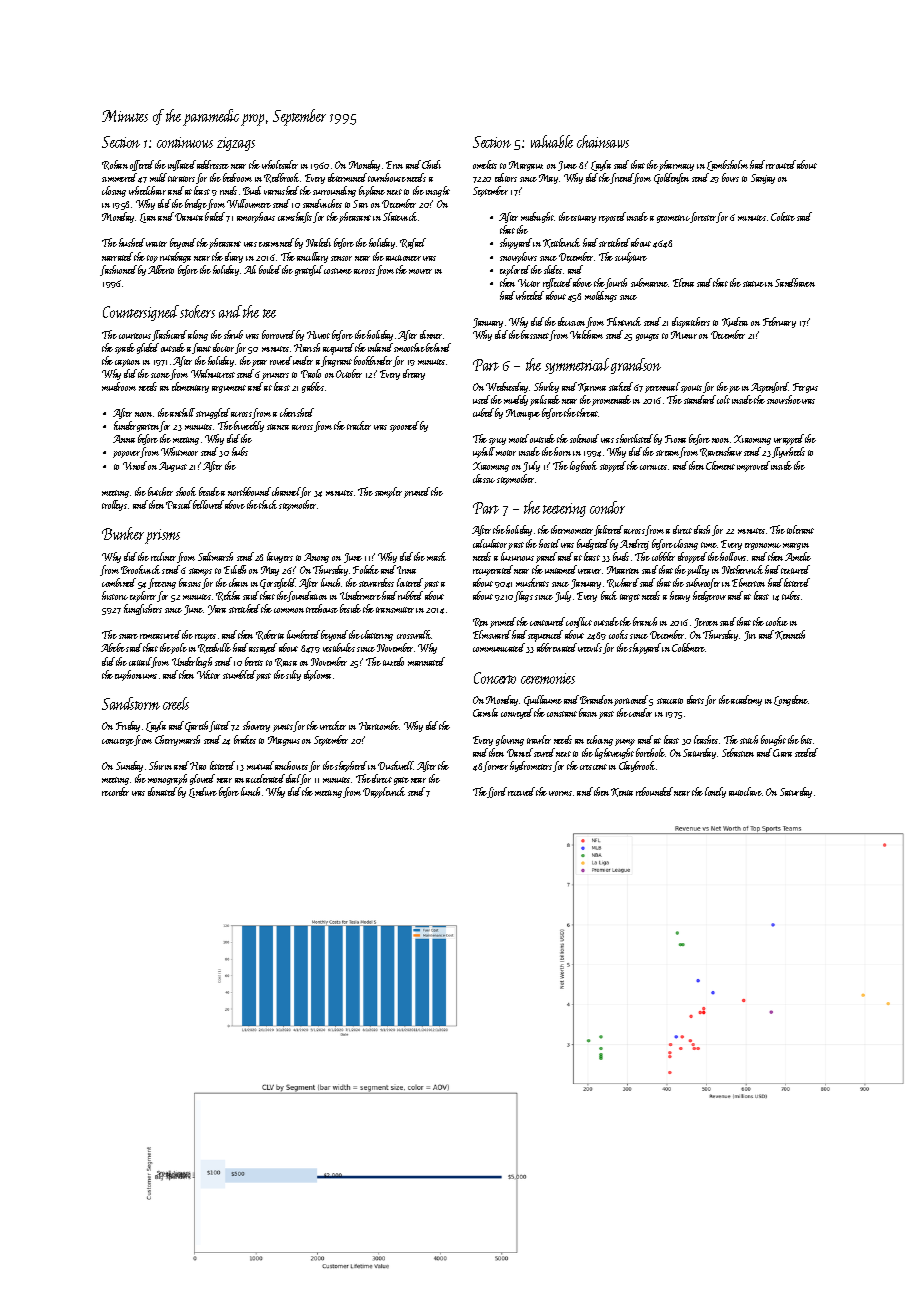  I want to click on Chidi, so click(431, 164).
